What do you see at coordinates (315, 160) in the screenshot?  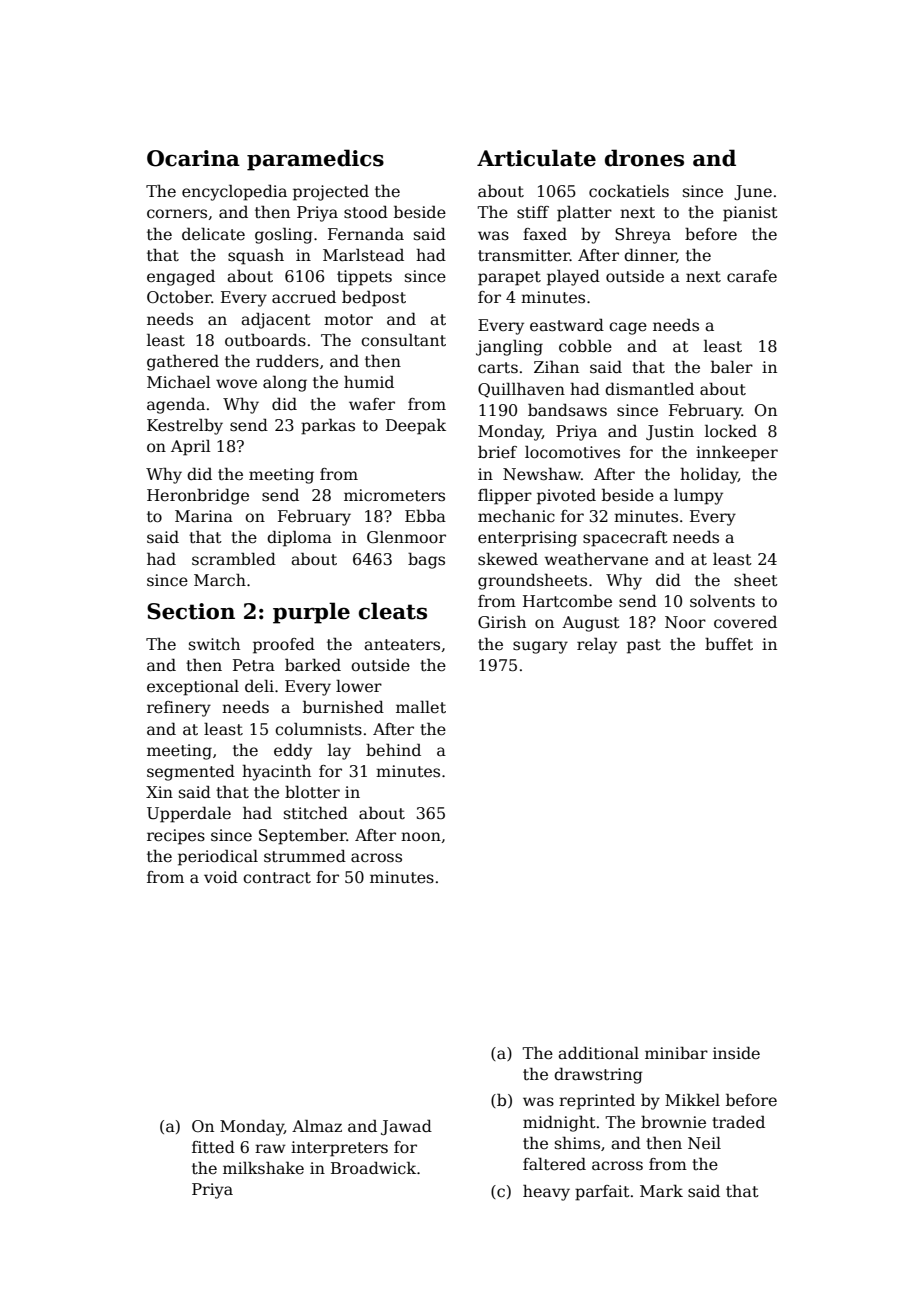 I see `paramedics` at bounding box center [315, 160].
